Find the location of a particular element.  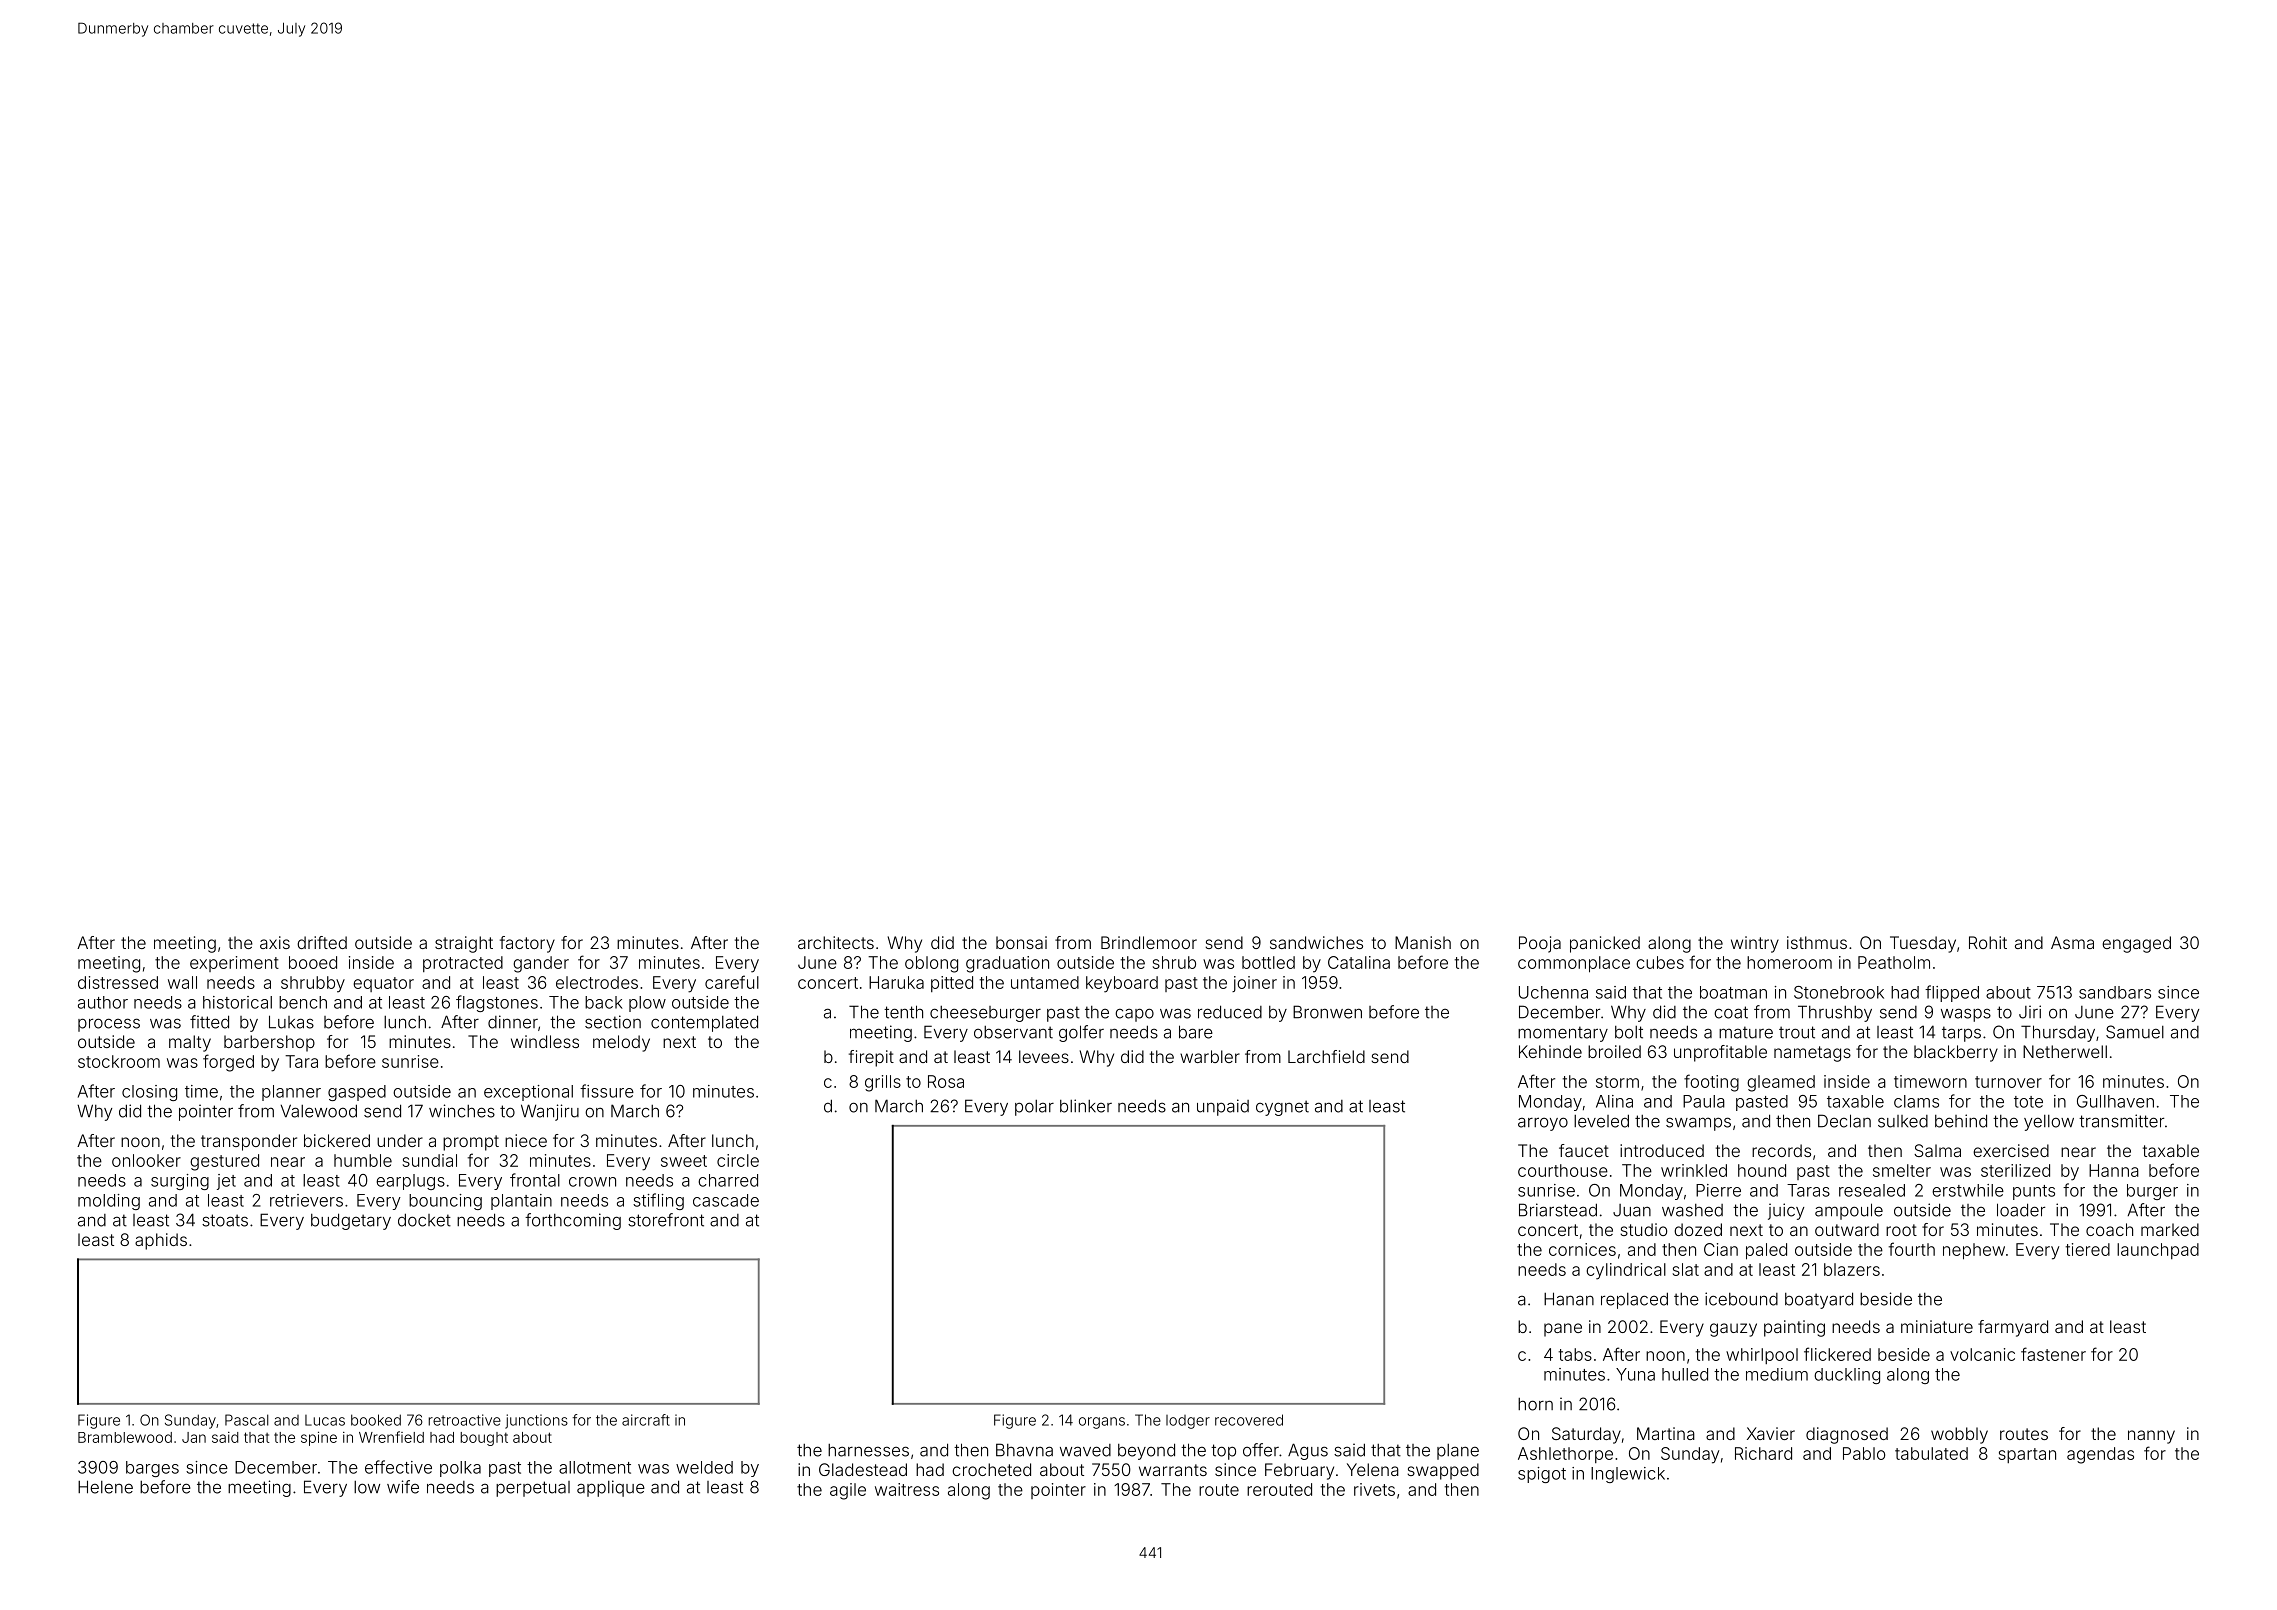

sweet is located at coordinates (684, 1161).
